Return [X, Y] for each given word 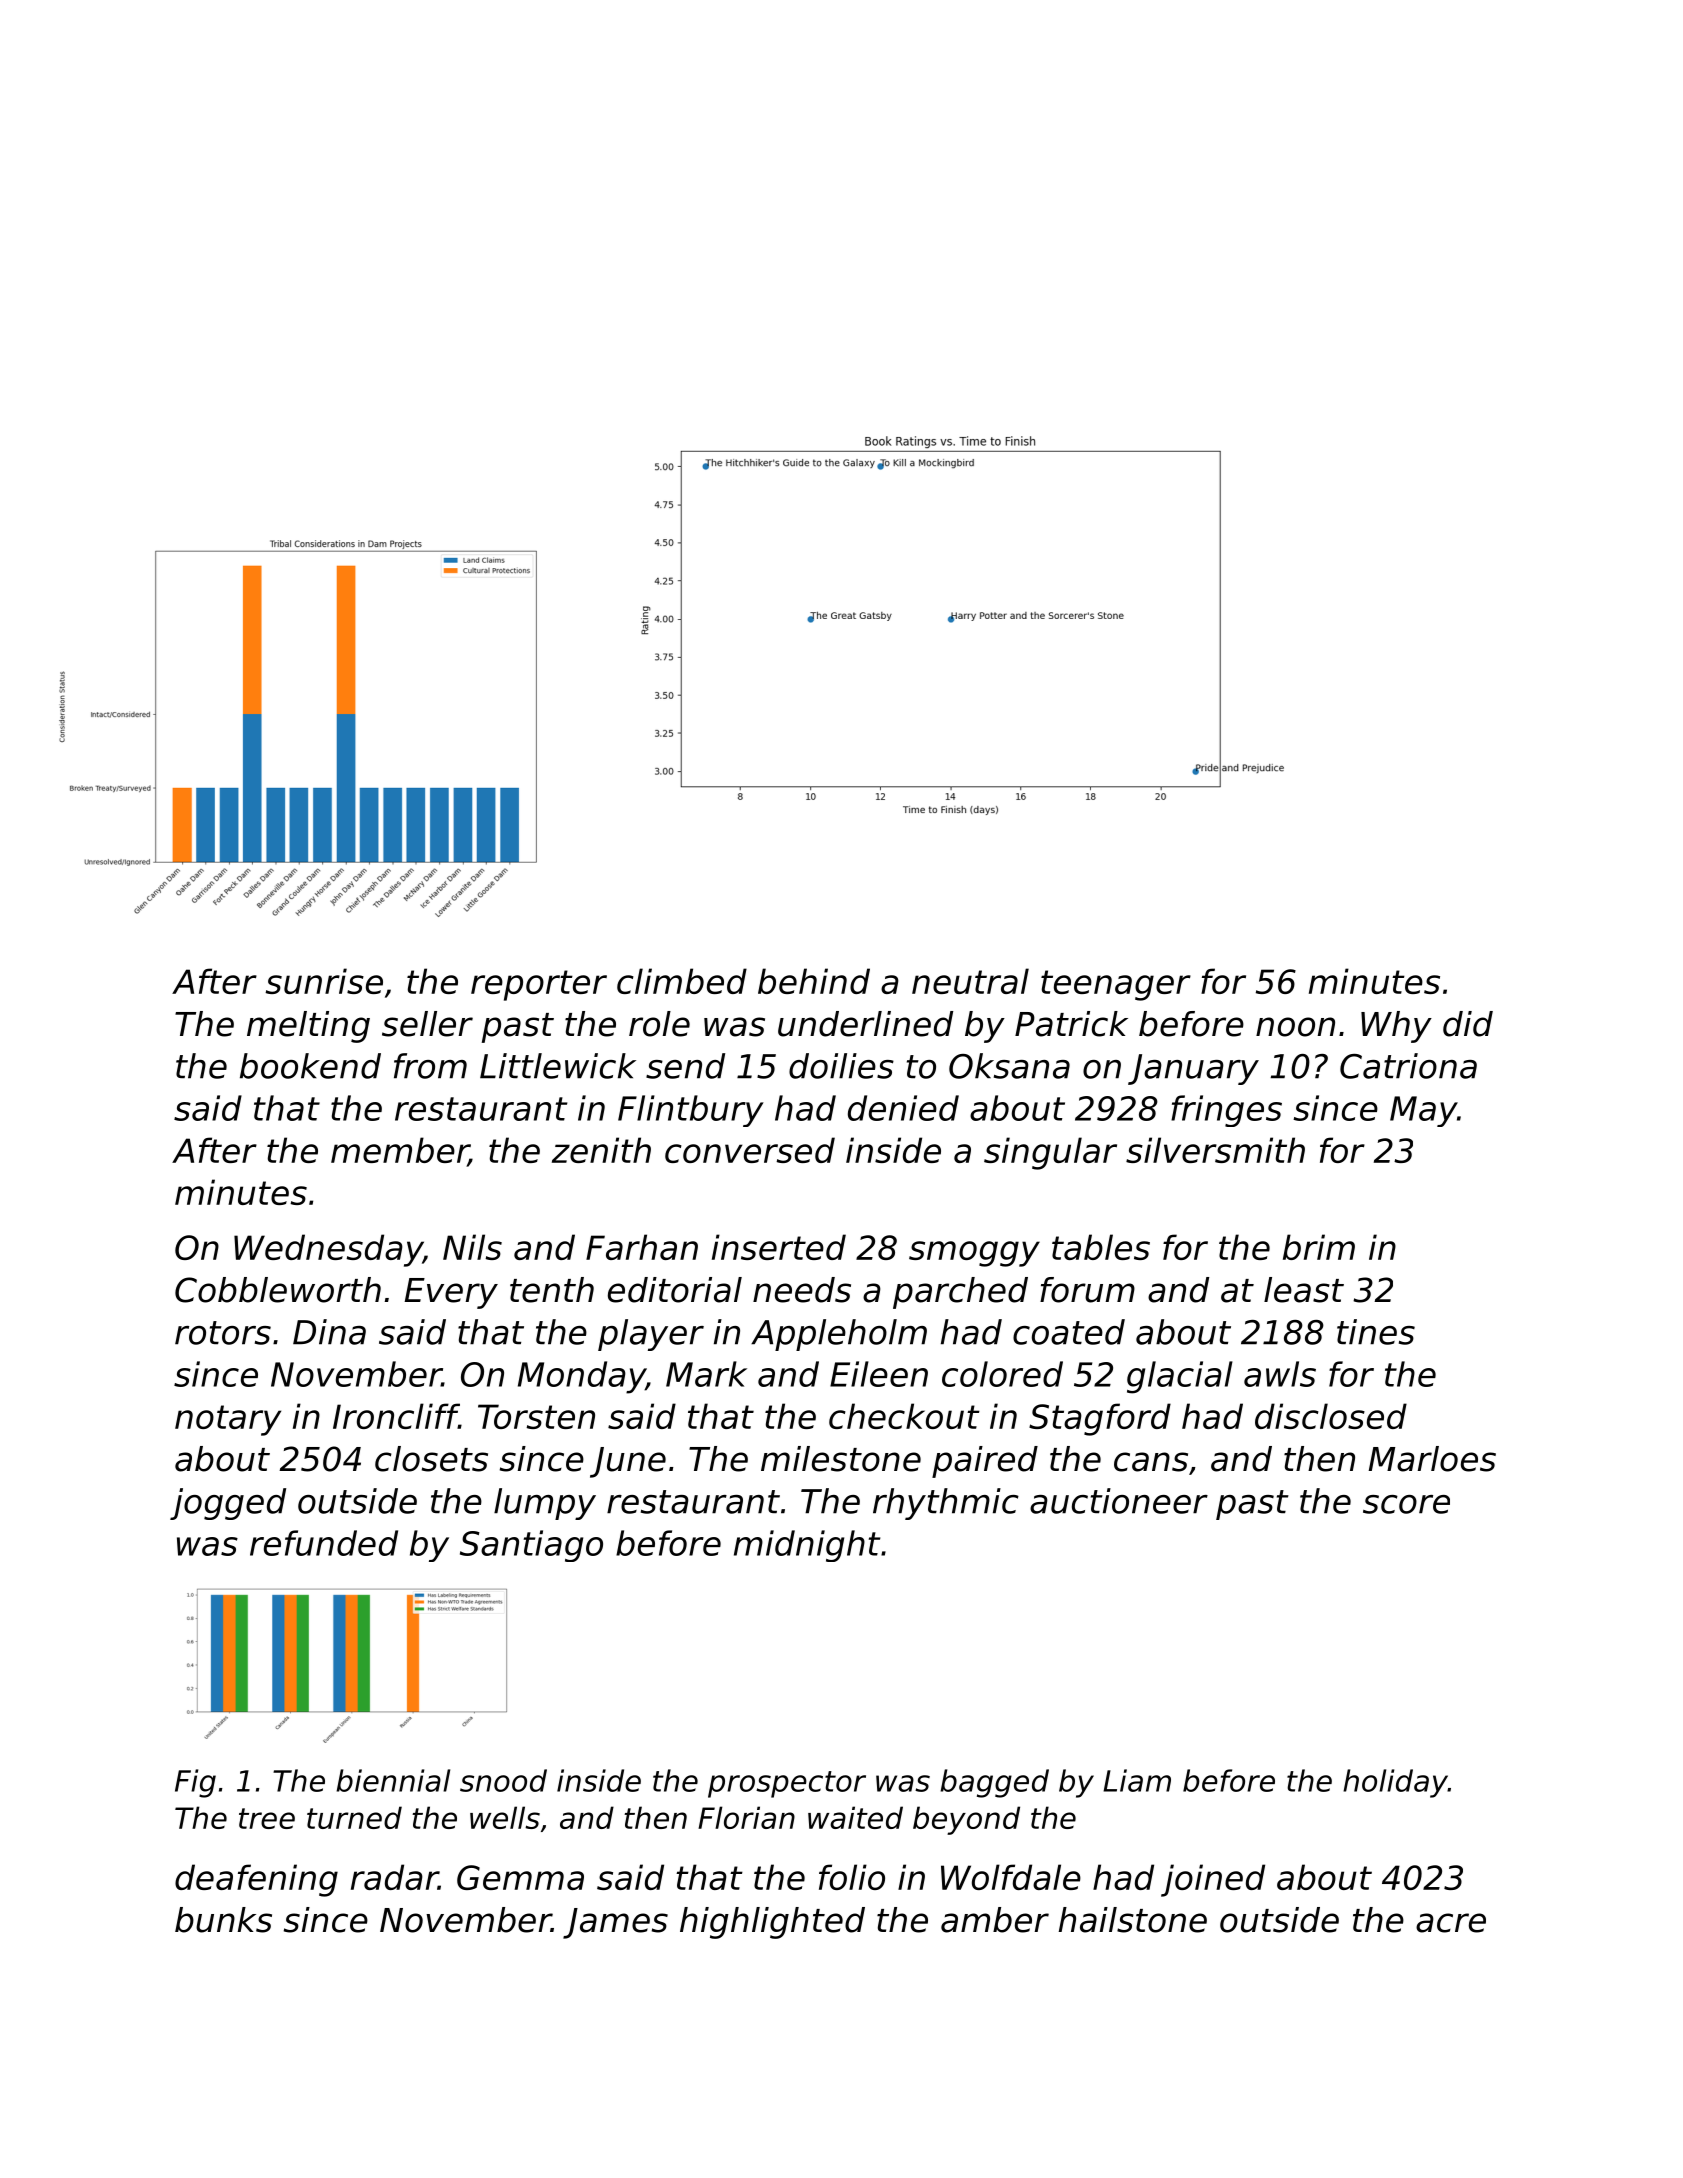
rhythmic [946, 1504]
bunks [223, 1920]
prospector [787, 1784]
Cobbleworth [278, 1290]
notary [228, 1420]
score [1406, 1504]
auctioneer [1119, 1501]
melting [308, 1027]
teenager [1116, 985]
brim [1319, 1247]
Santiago [531, 1546]
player [651, 1335]
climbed [682, 981]
